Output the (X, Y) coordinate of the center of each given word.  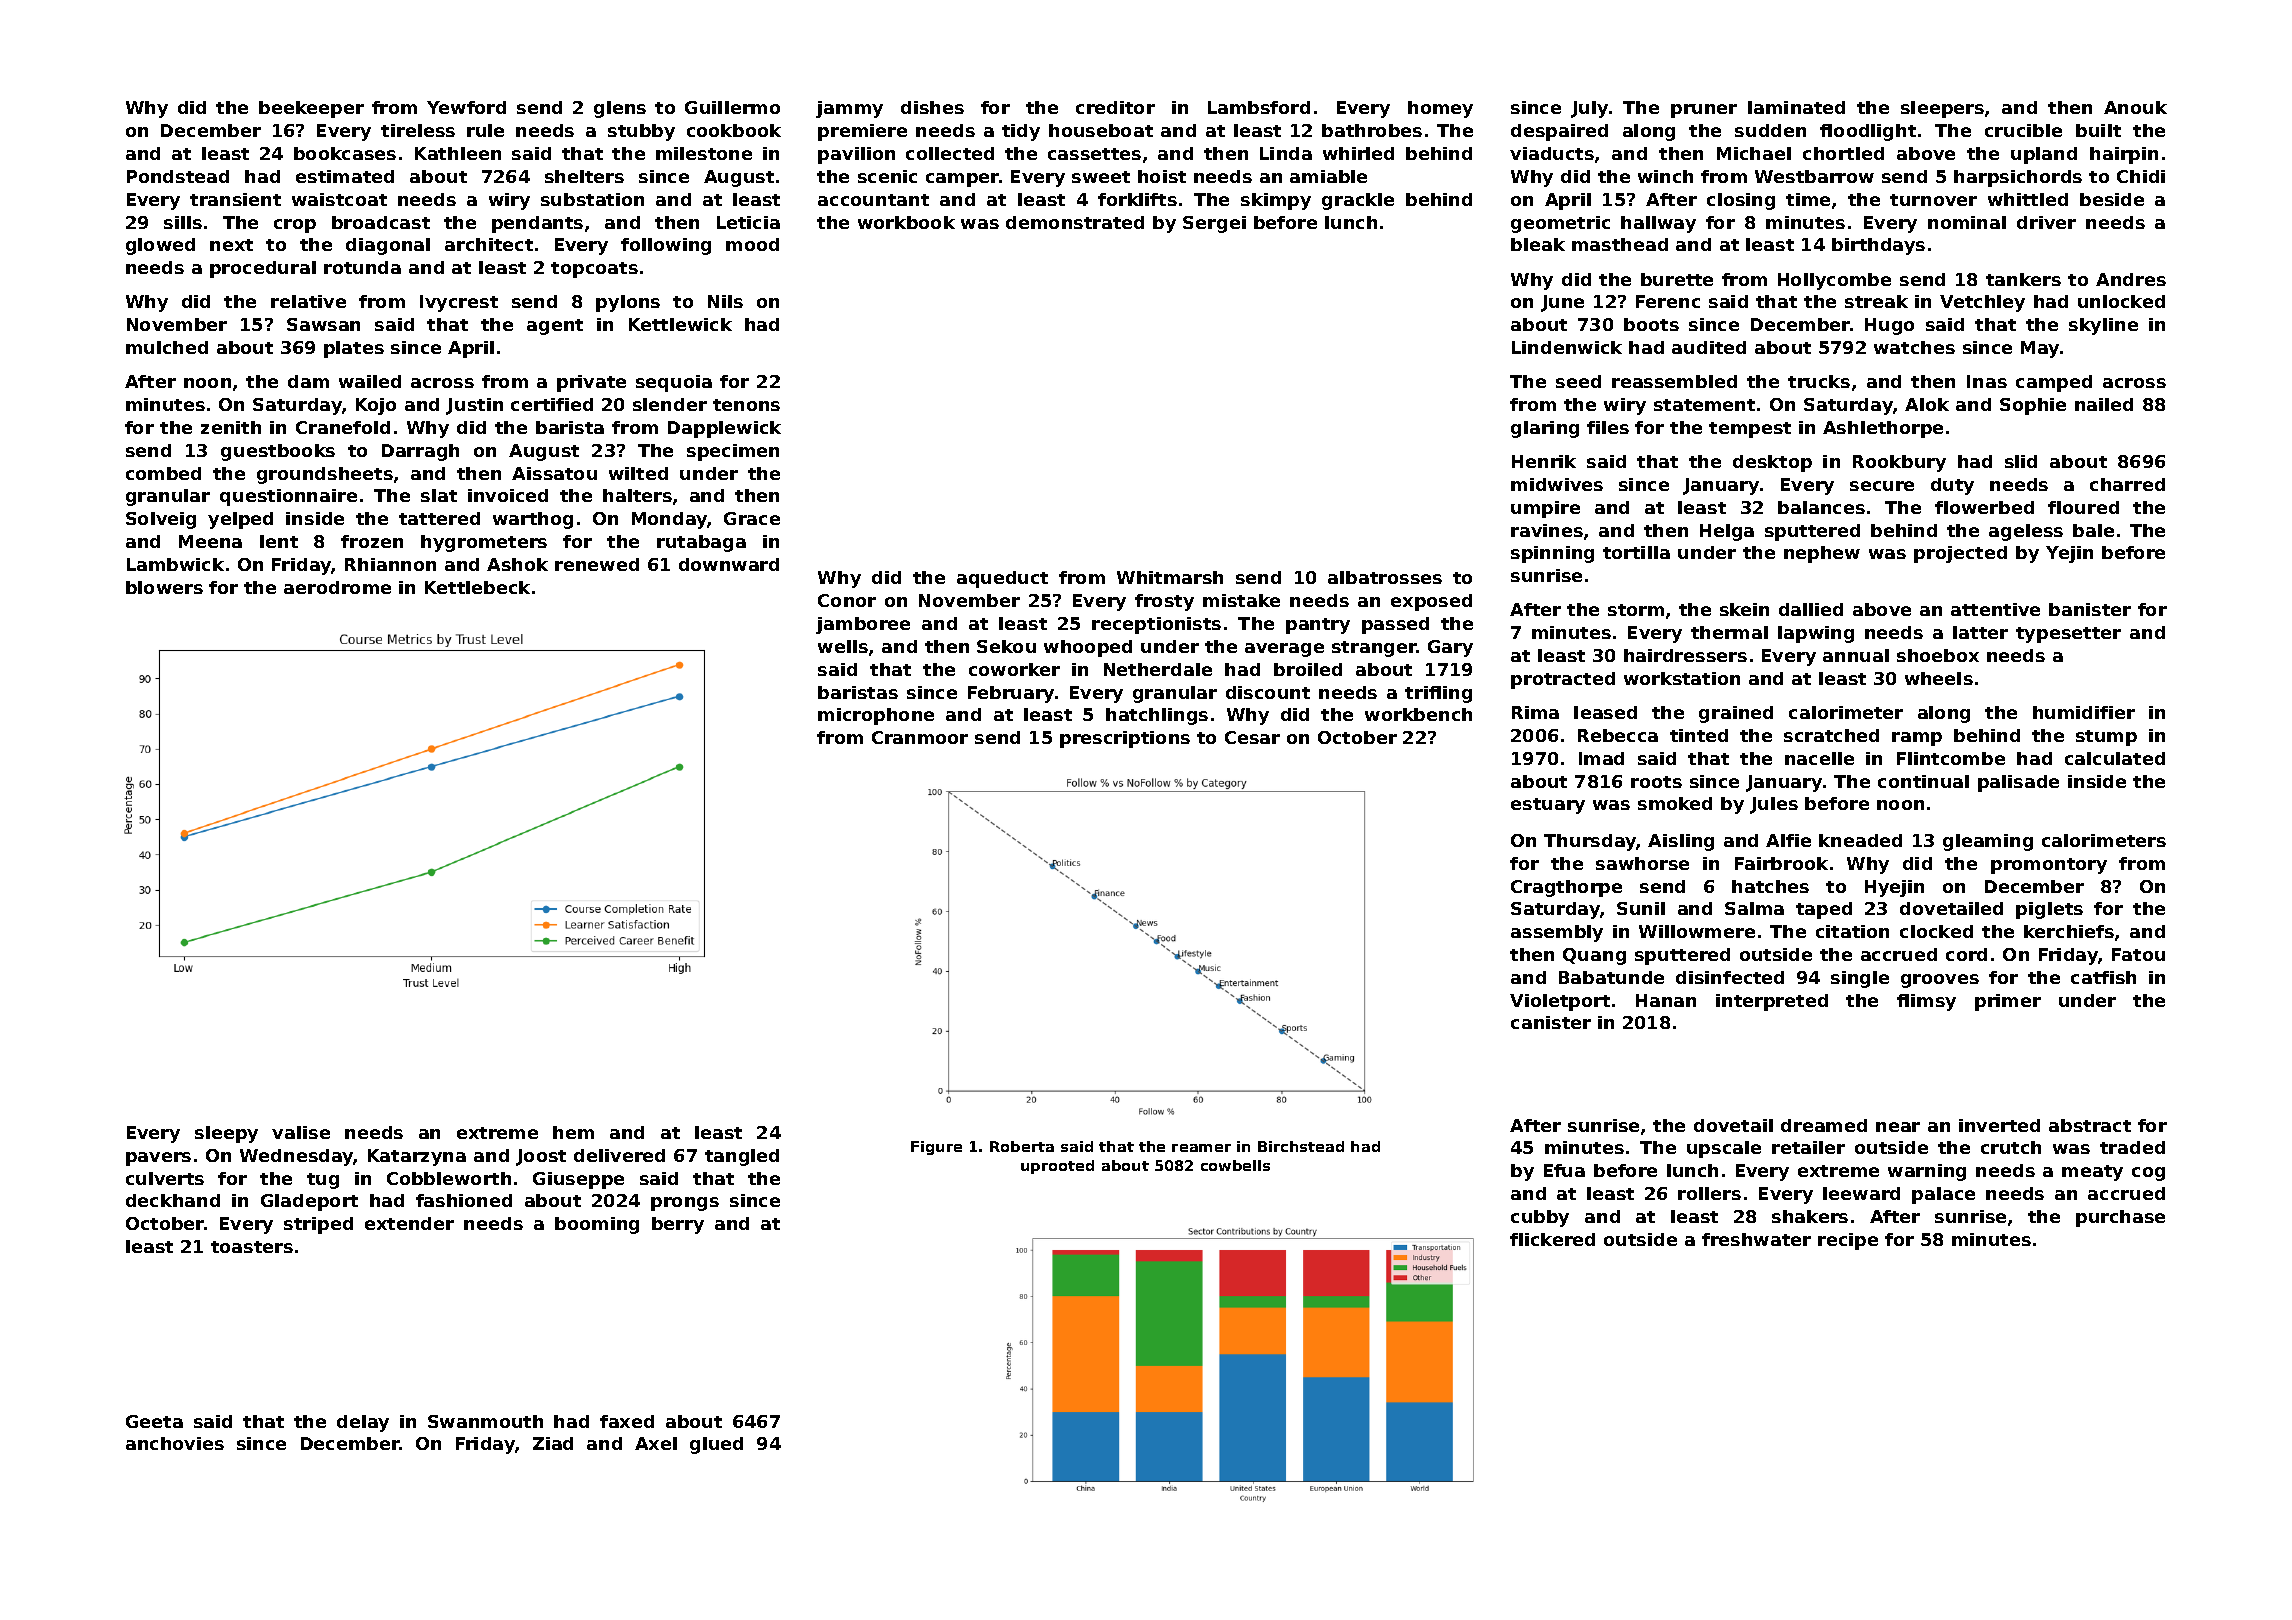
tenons (746, 405)
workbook (906, 222)
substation (592, 199)
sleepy (226, 1134)
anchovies (175, 1443)
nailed (2104, 404)
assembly (1557, 933)
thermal (1729, 632)
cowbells (1235, 1165)
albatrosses (1385, 577)
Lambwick (175, 564)
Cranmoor (920, 737)
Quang (1594, 956)
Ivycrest (459, 303)
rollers (1709, 1193)
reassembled (1674, 381)
